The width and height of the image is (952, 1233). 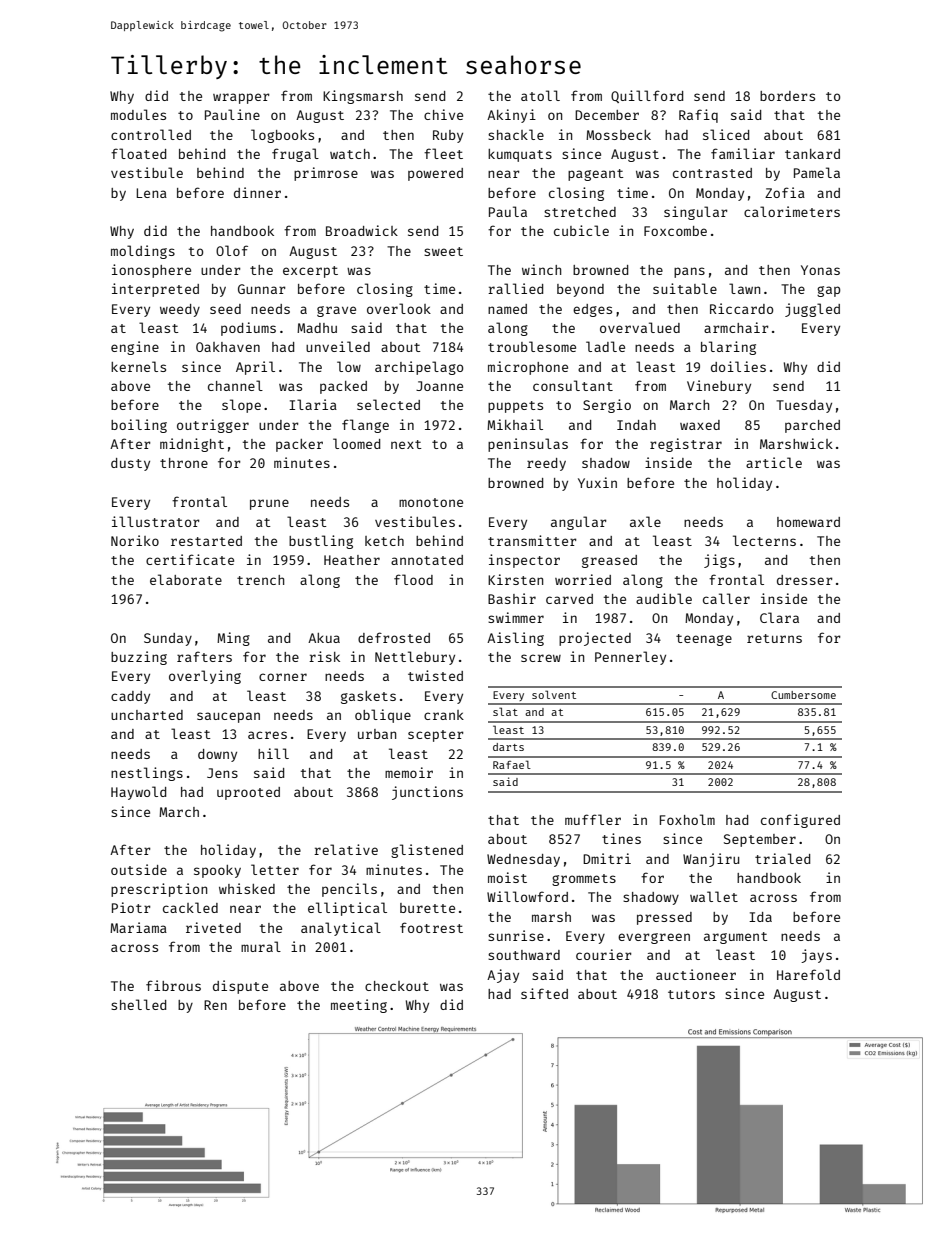 What do you see at coordinates (812, 154) in the image?
I see `tankard` at bounding box center [812, 154].
